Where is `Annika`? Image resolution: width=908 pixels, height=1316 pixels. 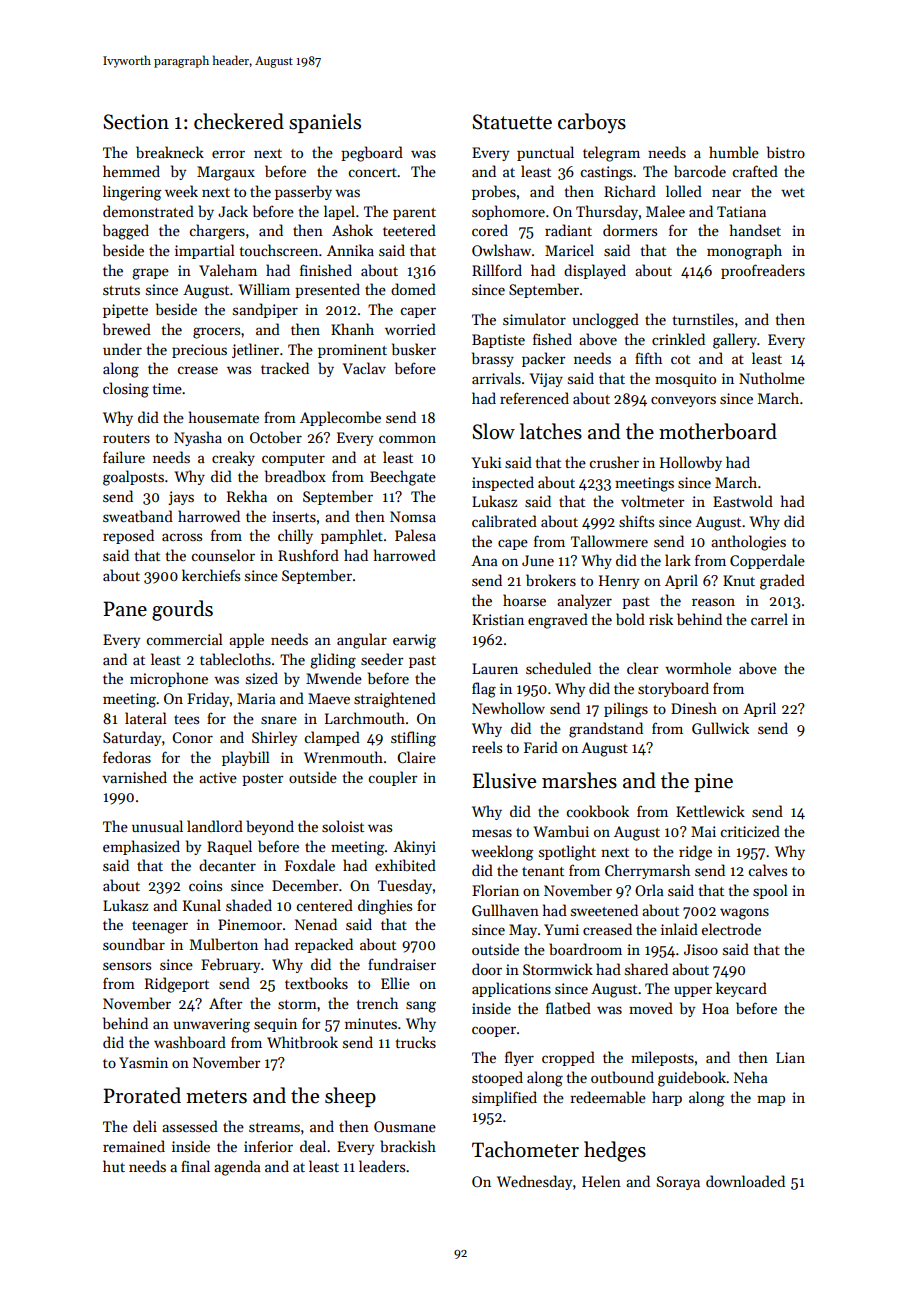 Annika is located at coordinates (350, 250).
